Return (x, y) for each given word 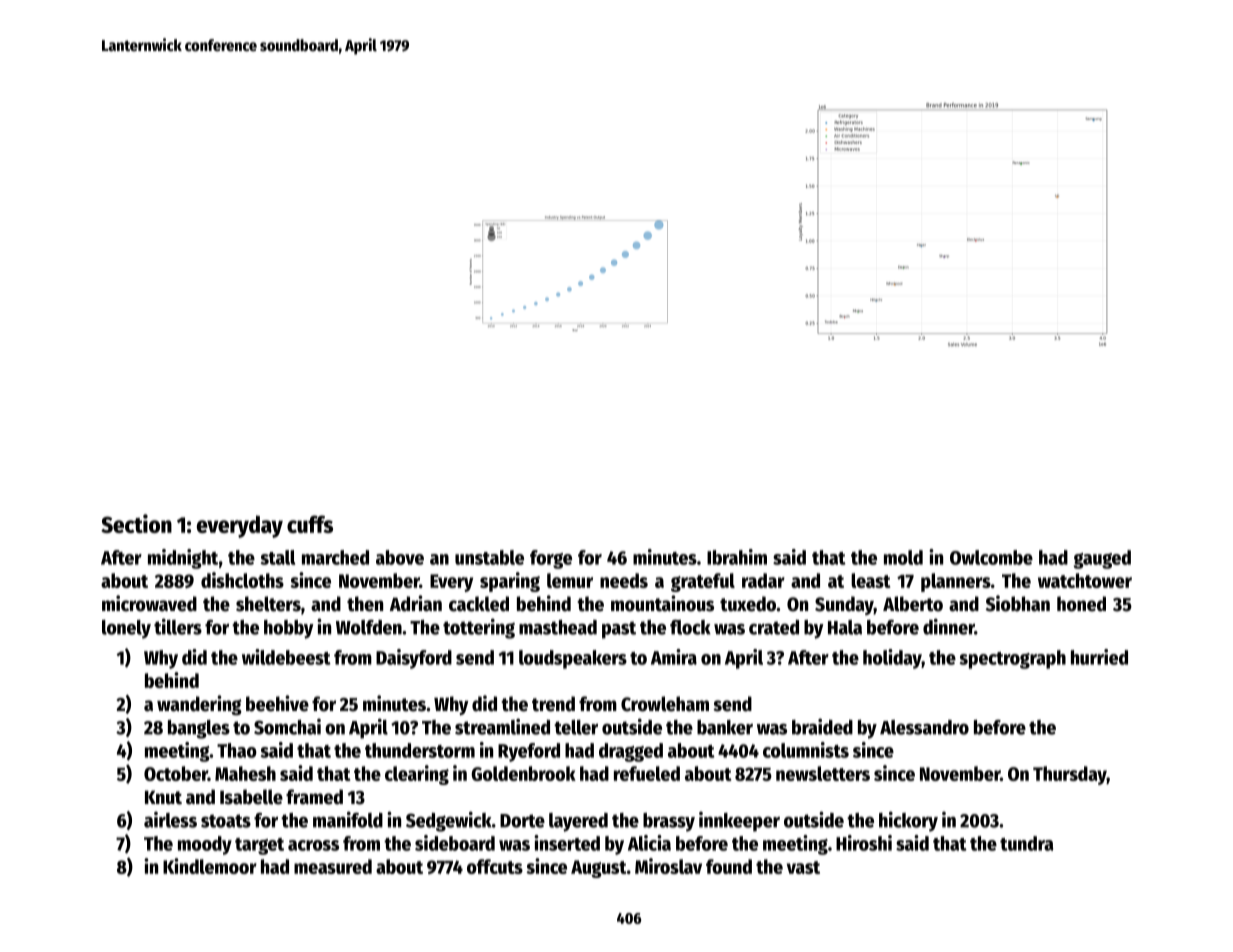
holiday (892, 659)
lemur (570, 580)
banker (725, 727)
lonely (126, 629)
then (365, 604)
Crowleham (665, 704)
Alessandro (924, 727)
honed (1081, 604)
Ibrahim (737, 557)
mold (903, 557)
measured (333, 866)
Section (136, 523)
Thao (237, 750)
